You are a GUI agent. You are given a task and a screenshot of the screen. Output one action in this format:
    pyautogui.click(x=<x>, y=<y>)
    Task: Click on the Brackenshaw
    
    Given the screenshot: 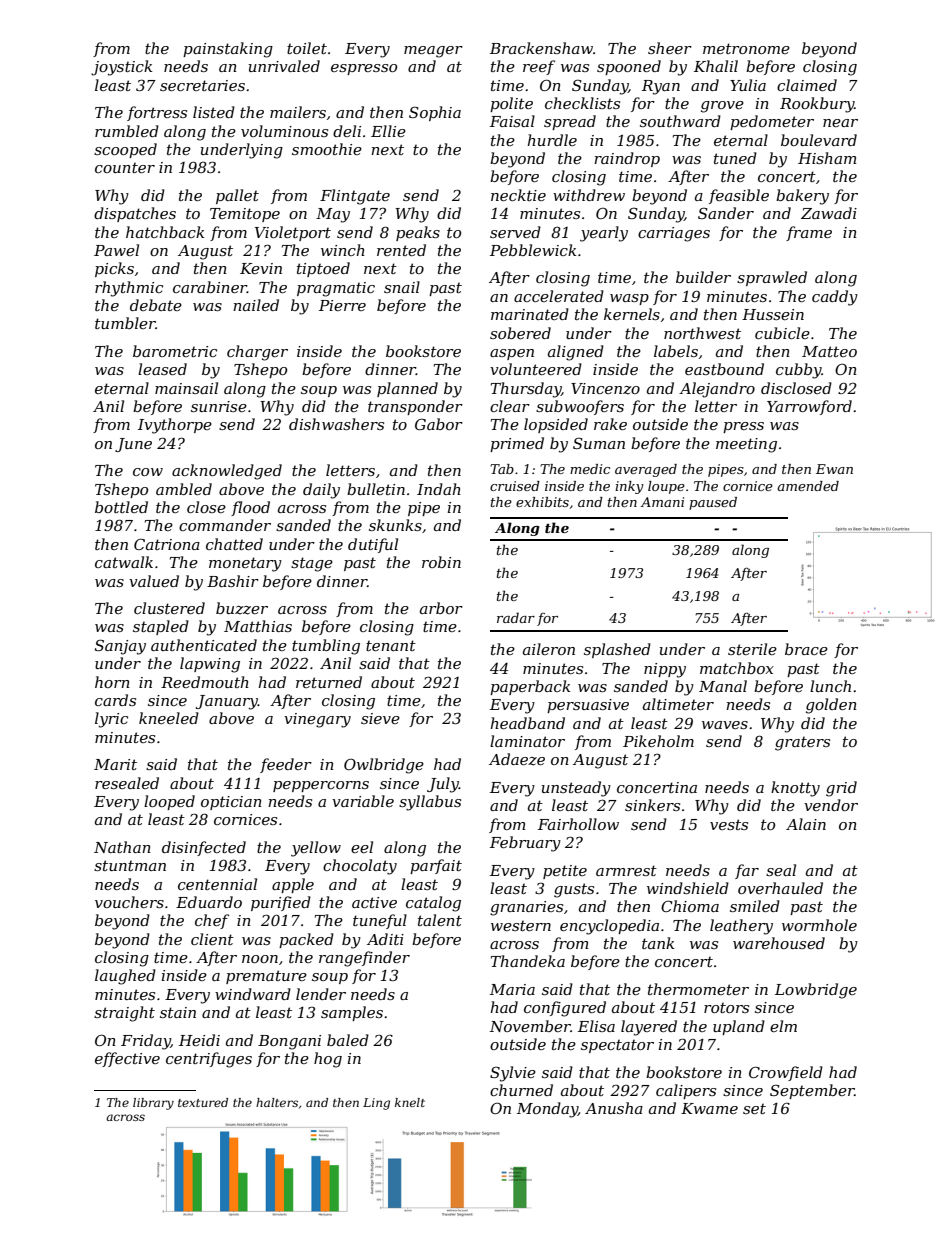 What is the action you would take?
    pyautogui.click(x=541, y=48)
